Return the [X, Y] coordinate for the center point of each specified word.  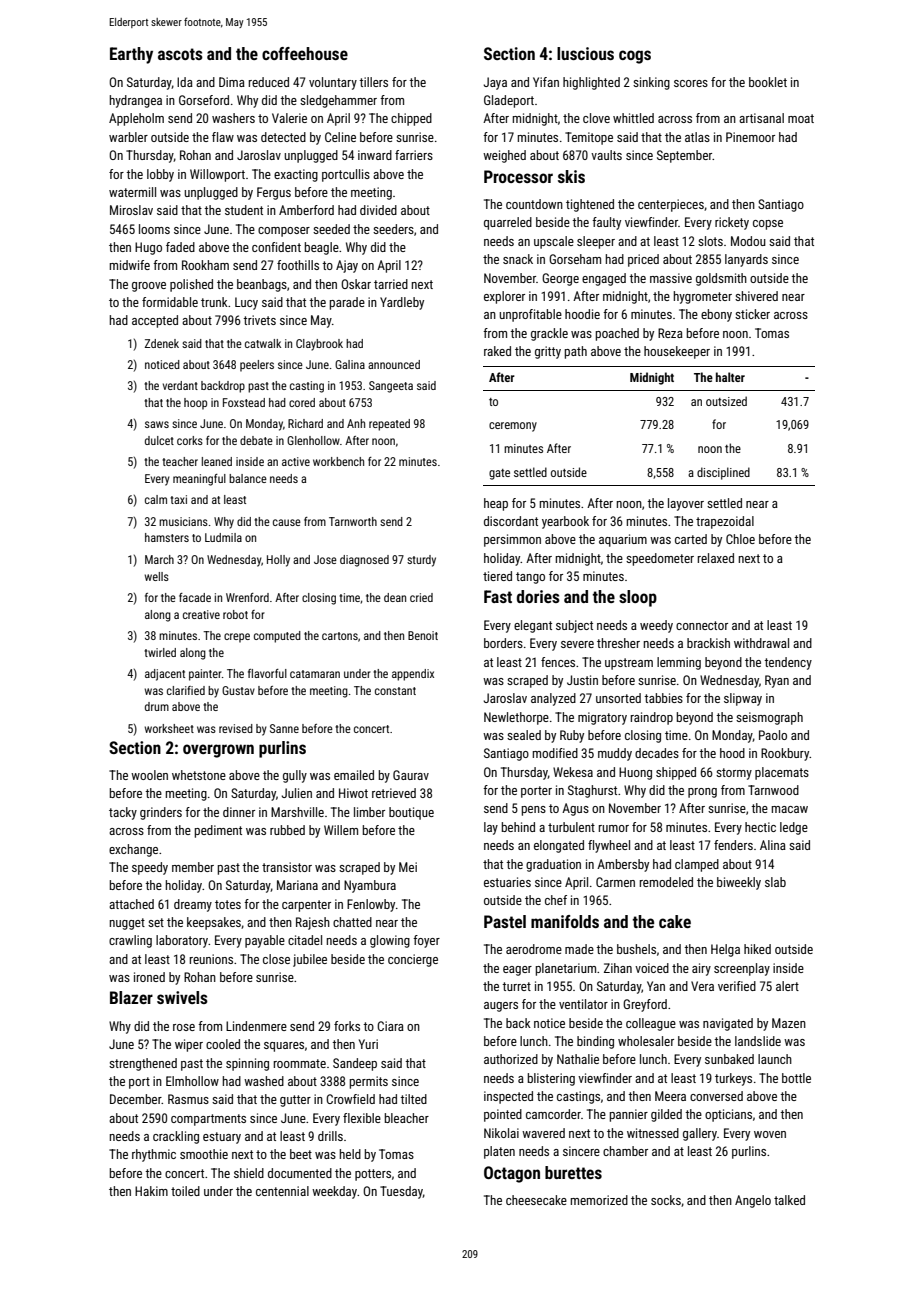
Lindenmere [256, 1026]
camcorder [553, 1114]
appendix [413, 675]
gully [295, 776]
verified [737, 986]
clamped [697, 865]
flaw [223, 137]
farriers [414, 155]
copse [768, 225]
